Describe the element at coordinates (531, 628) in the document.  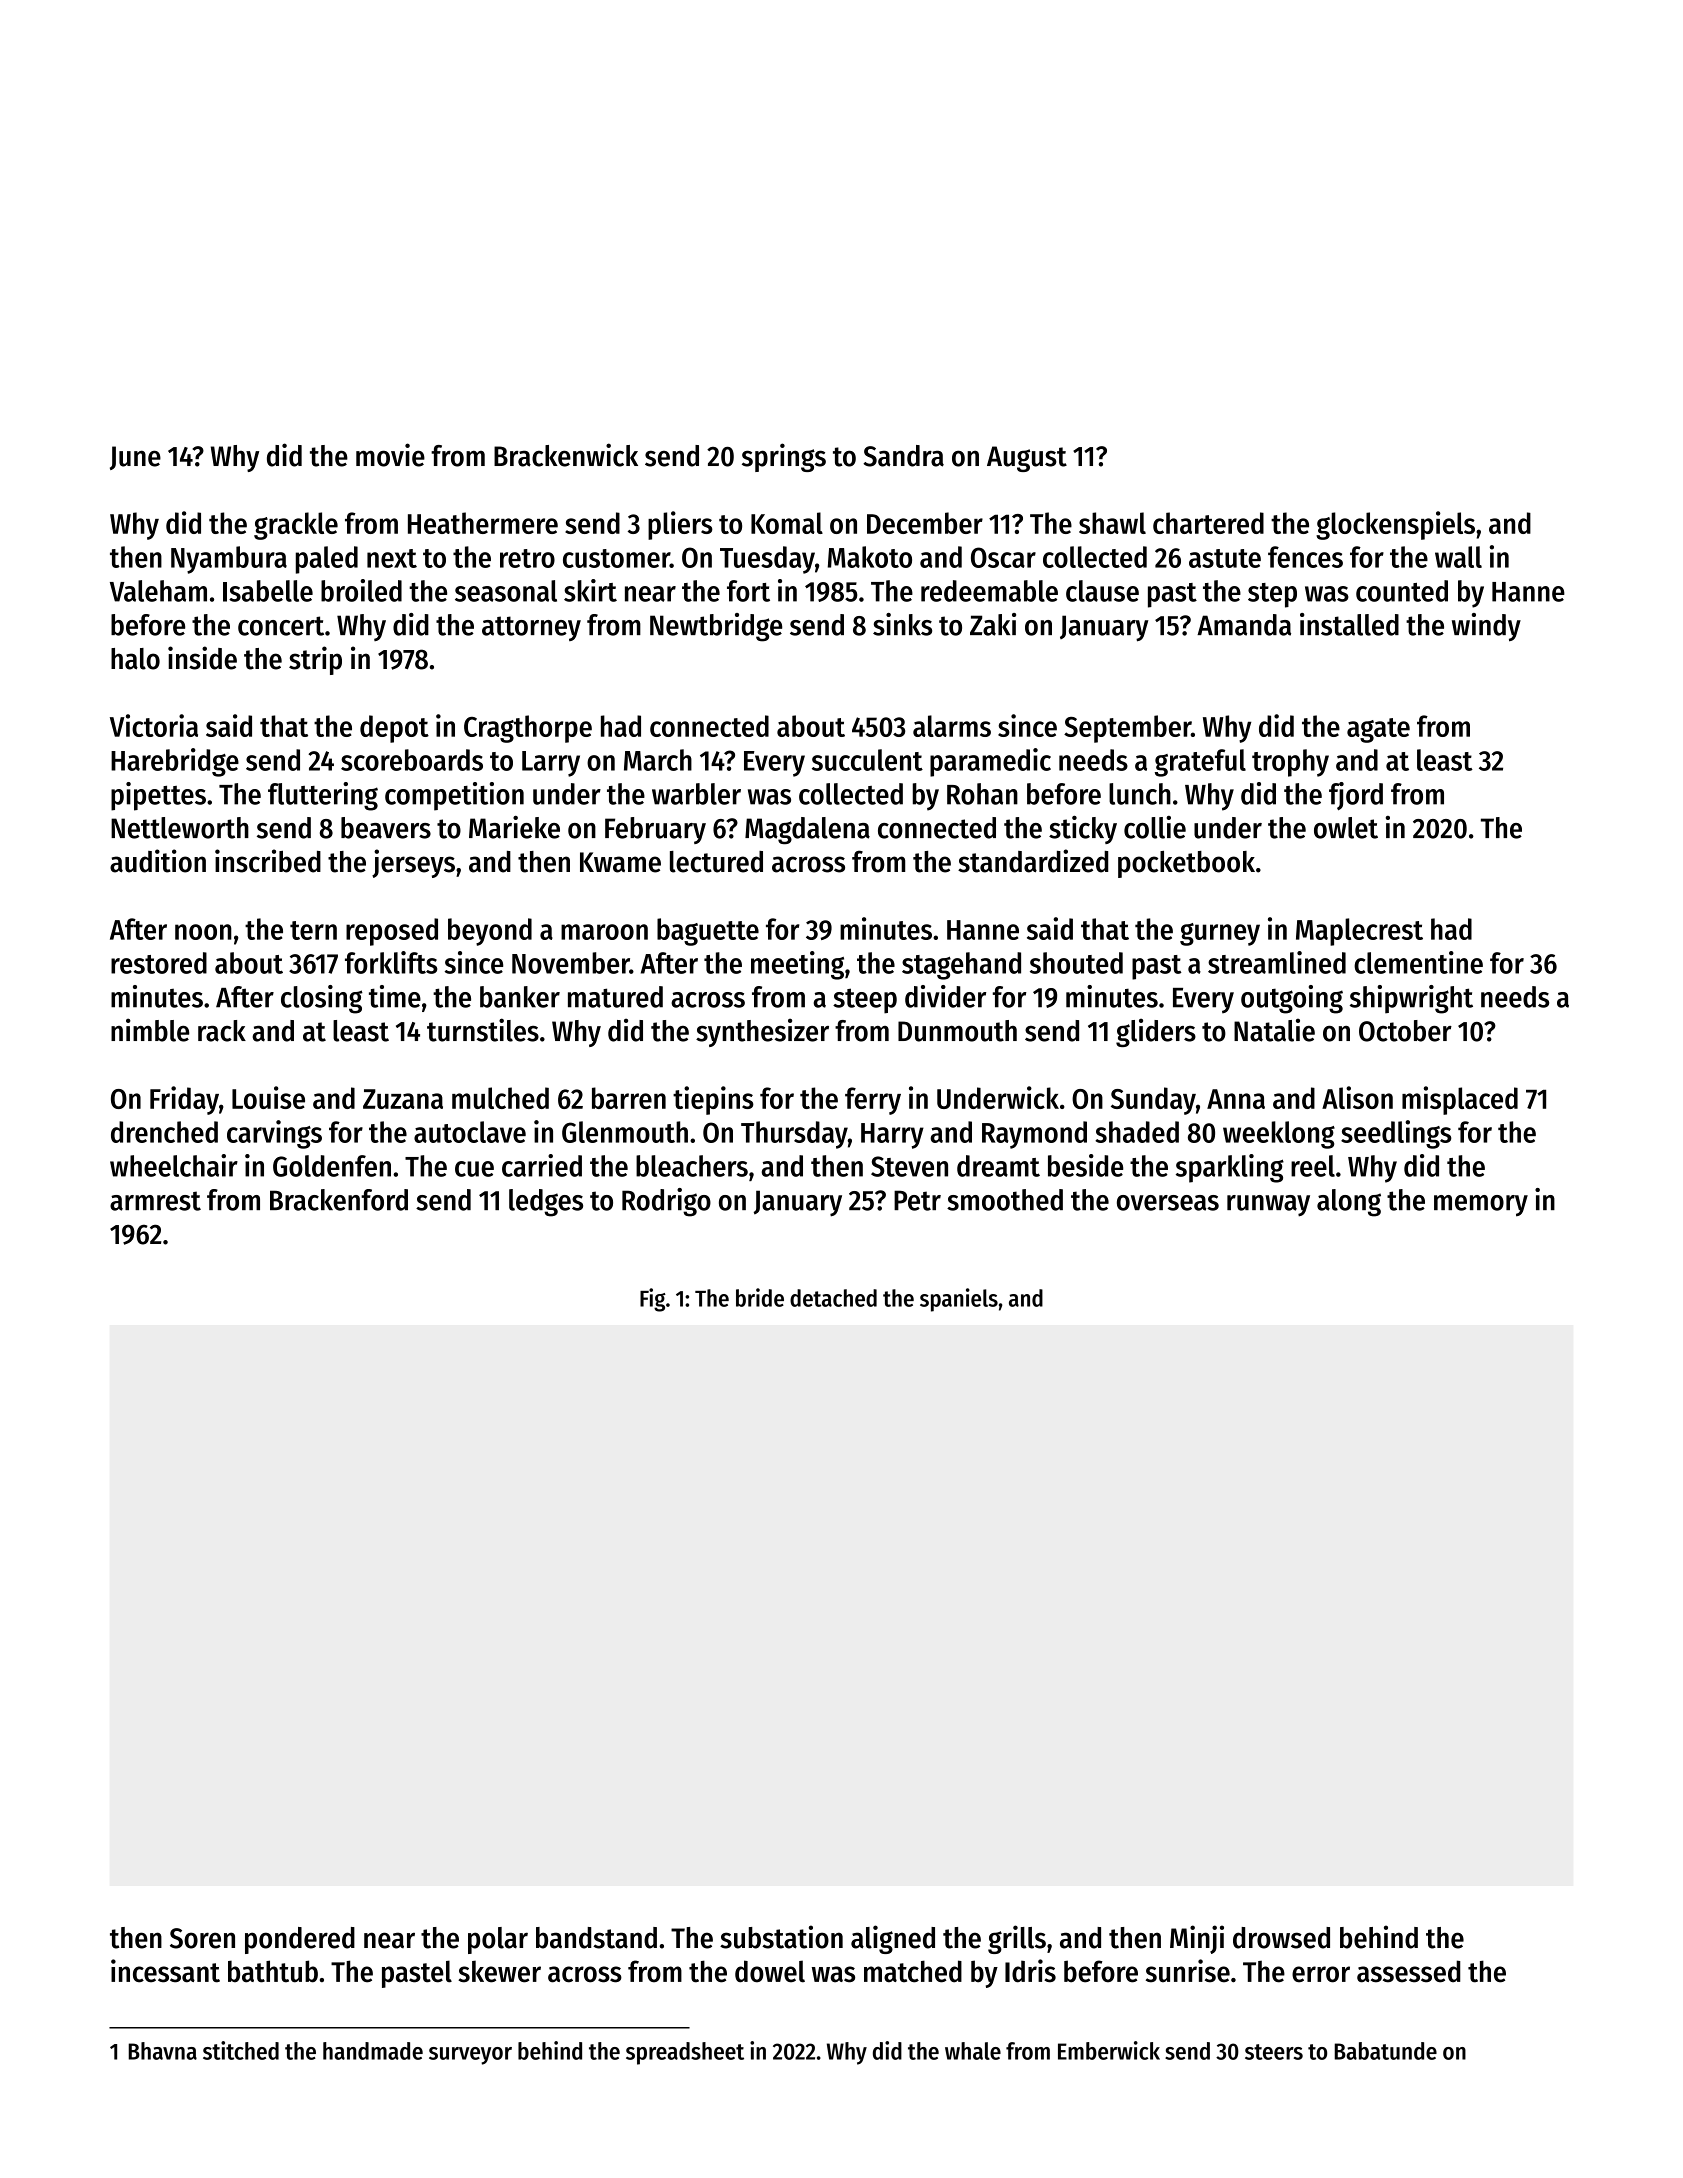
I see `attorney` at that location.
